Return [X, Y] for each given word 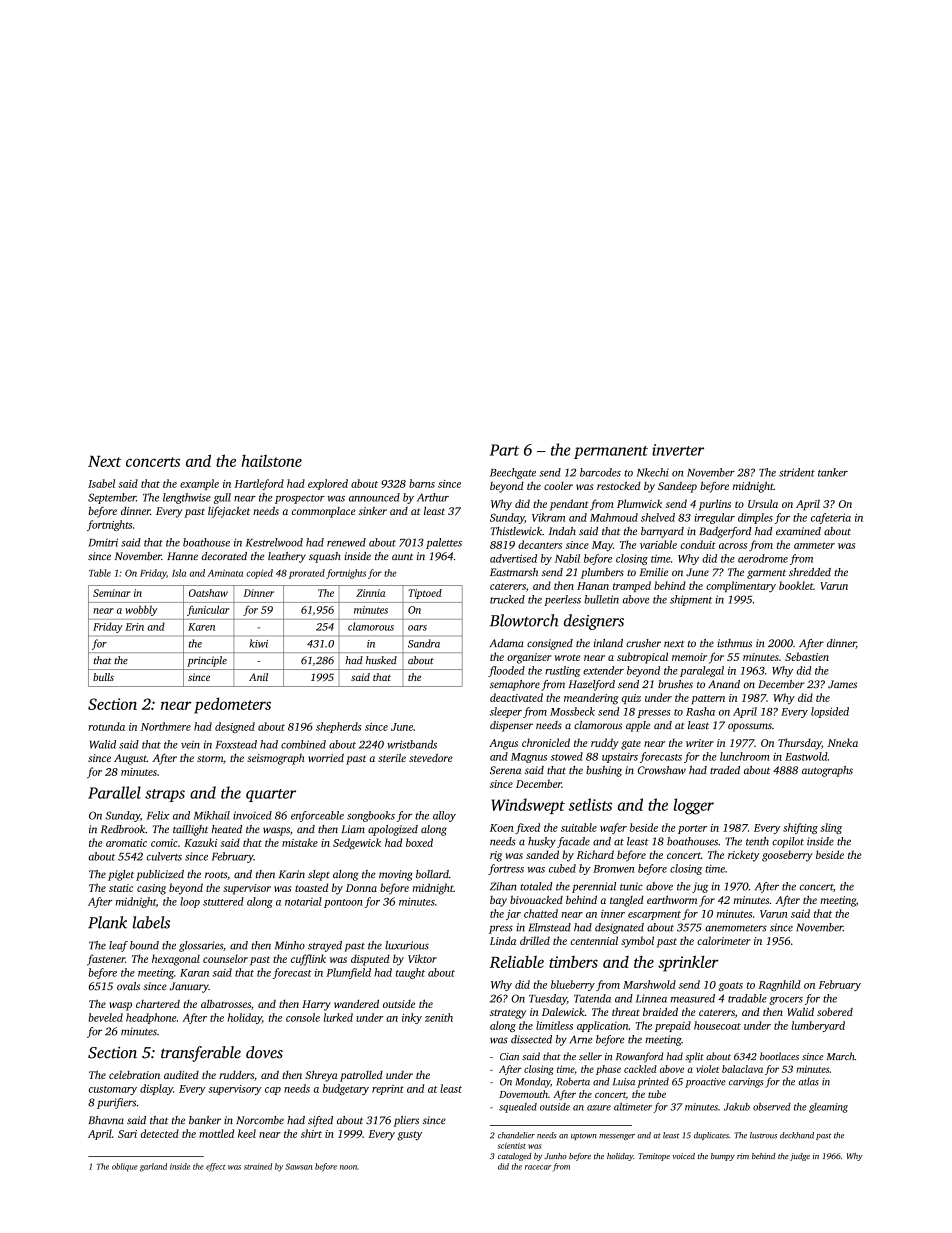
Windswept [528, 806]
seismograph [276, 759]
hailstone [271, 461]
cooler [558, 486]
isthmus [734, 643]
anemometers [736, 928]
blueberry [573, 985]
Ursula [763, 503]
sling [831, 828]
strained [258, 1166]
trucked [507, 599]
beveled [105, 1017]
